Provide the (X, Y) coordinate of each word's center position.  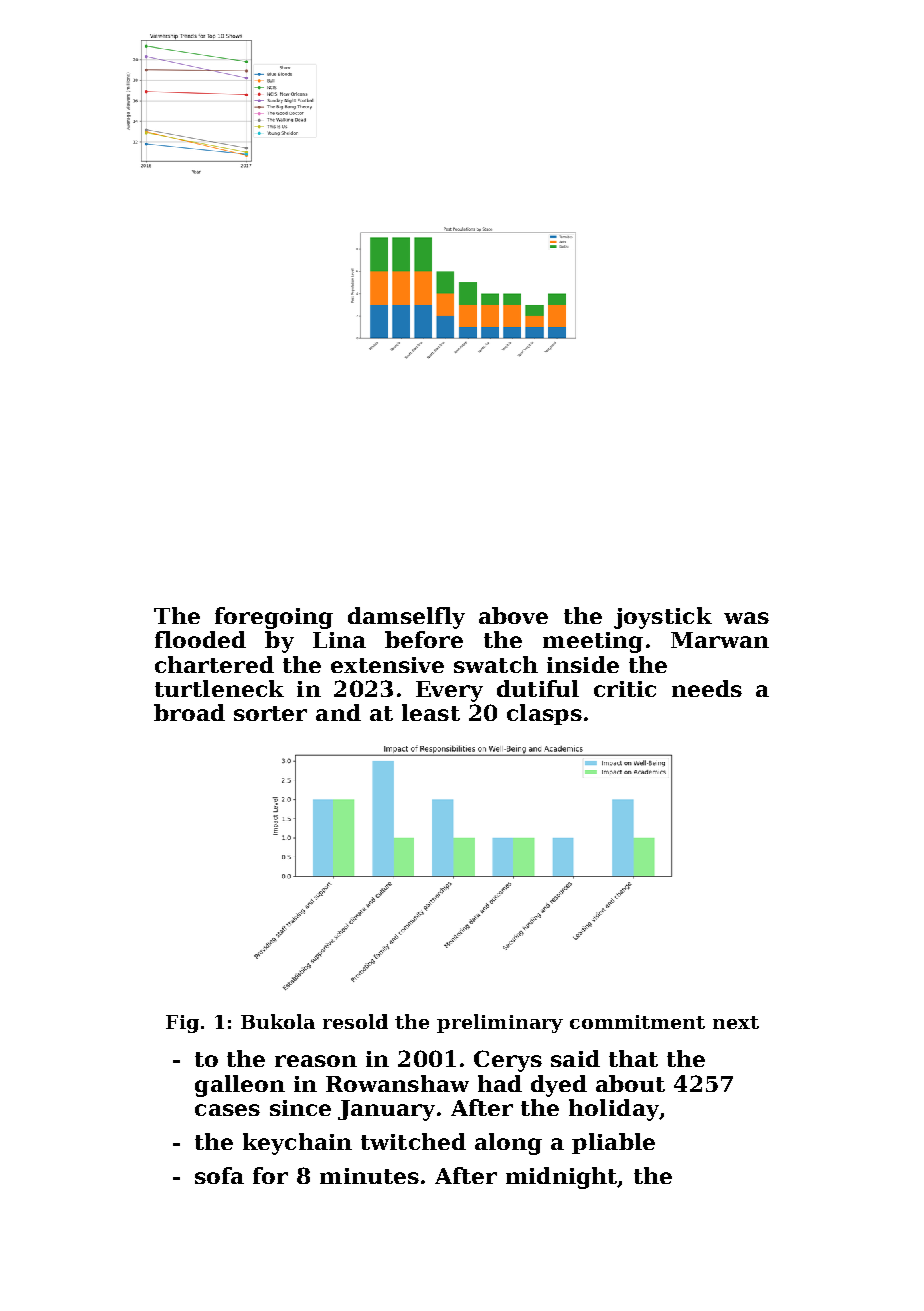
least (431, 712)
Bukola (278, 1021)
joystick (663, 618)
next (736, 1022)
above (513, 615)
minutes (369, 1176)
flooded (200, 639)
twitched (413, 1141)
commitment (637, 1022)
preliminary (500, 1023)
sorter (270, 713)
